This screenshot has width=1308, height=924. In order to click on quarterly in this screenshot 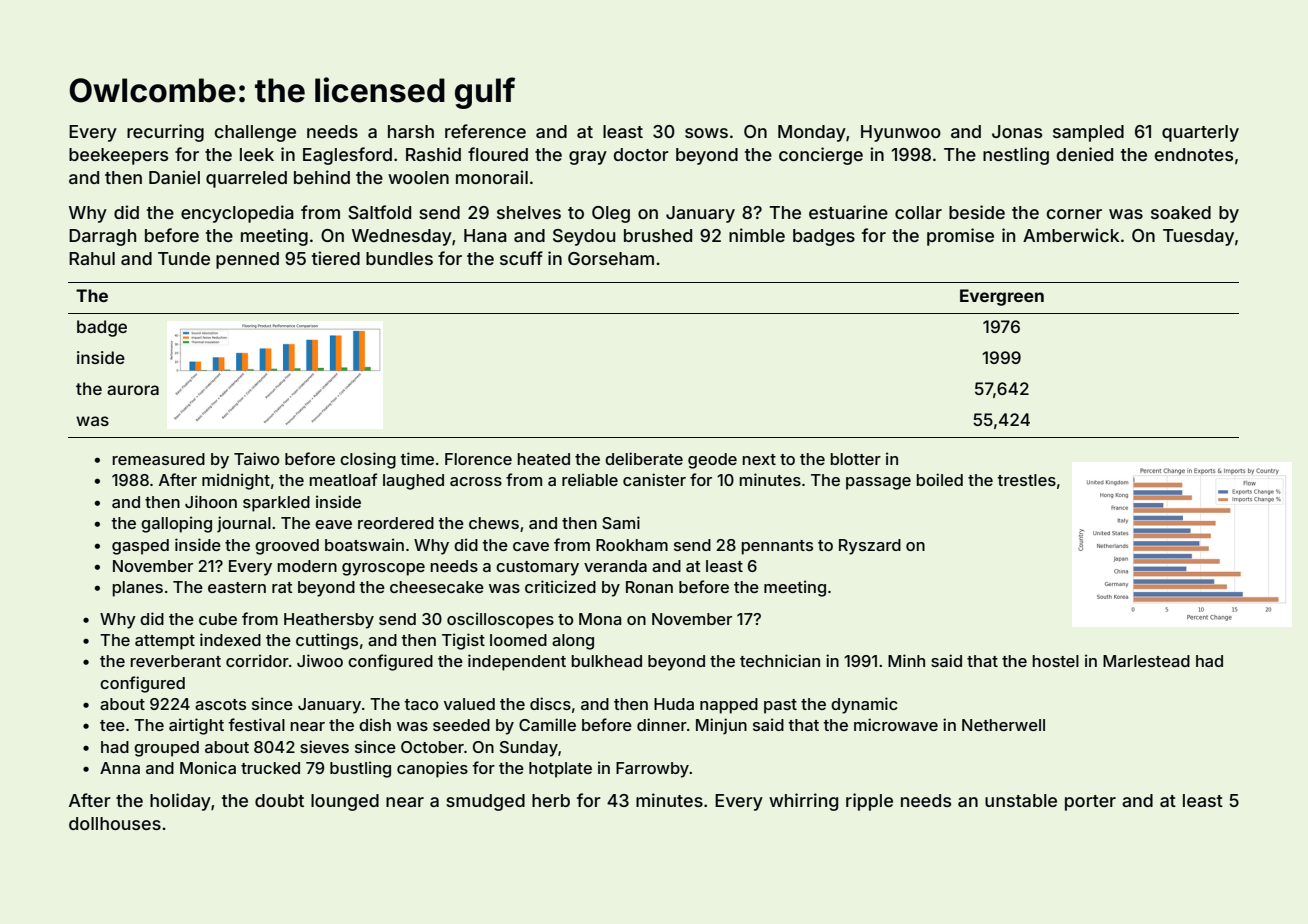, I will do `click(1200, 133)`.
